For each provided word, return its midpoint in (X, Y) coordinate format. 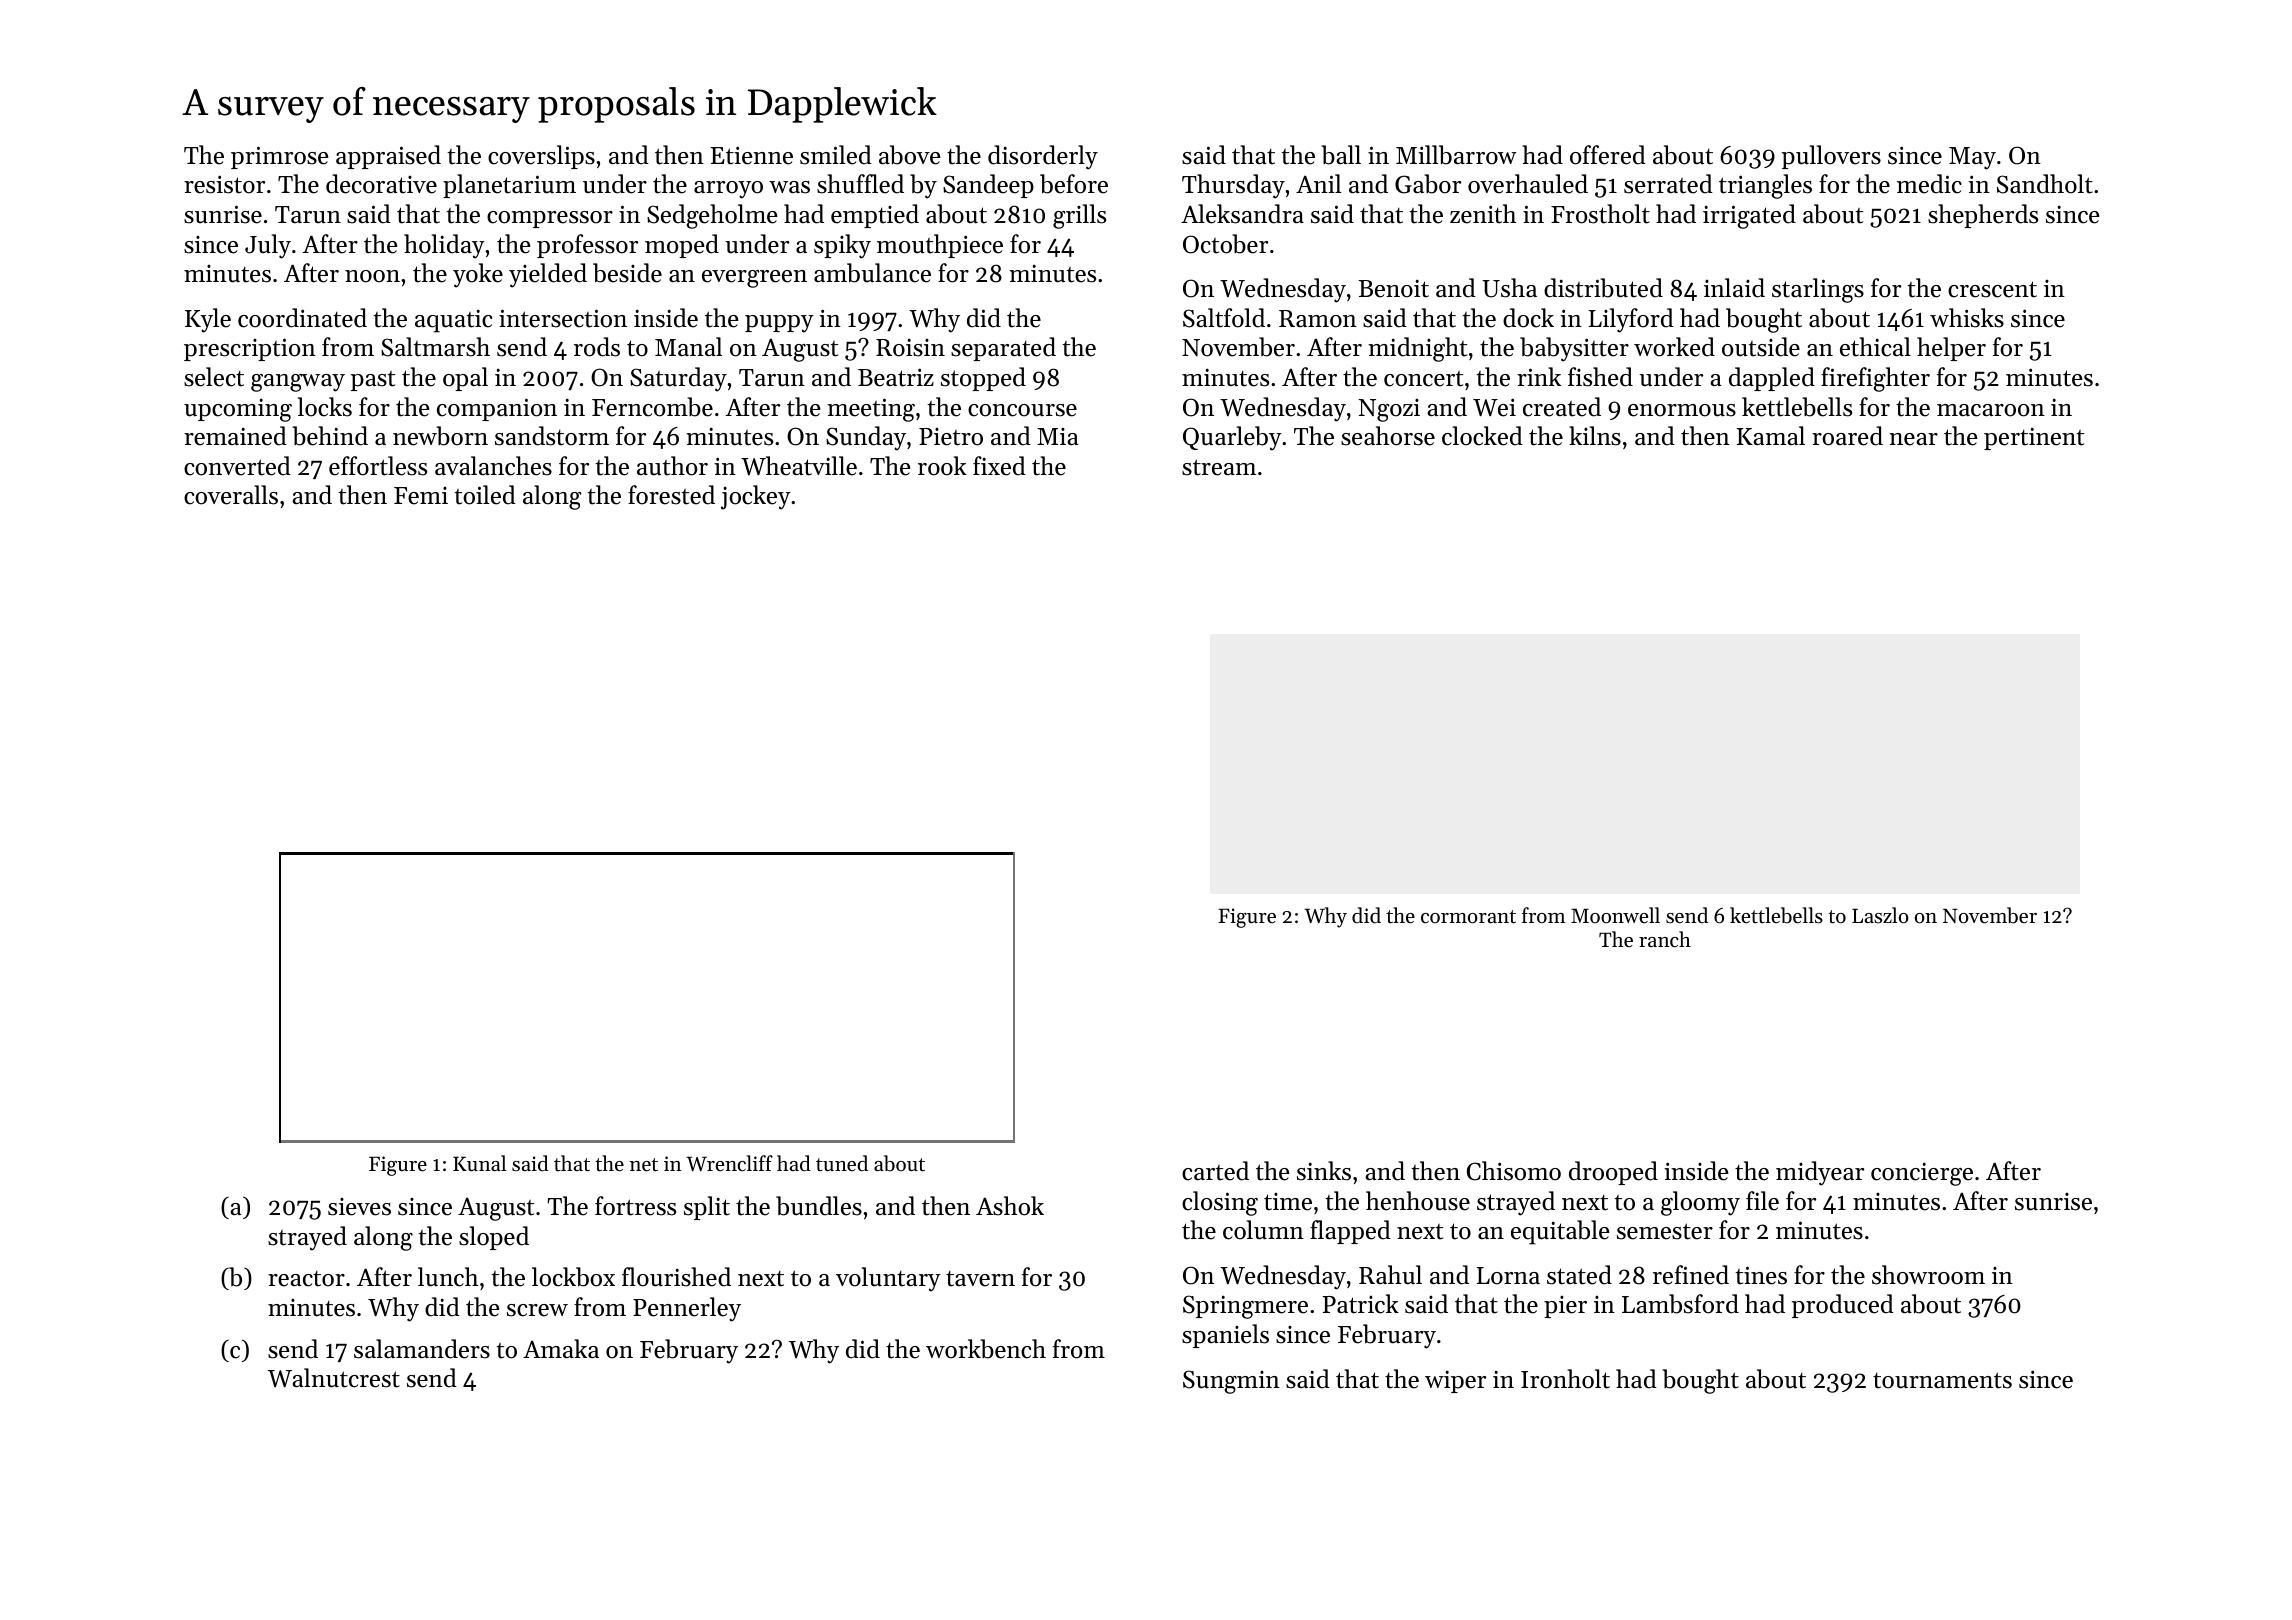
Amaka (561, 1348)
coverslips (541, 157)
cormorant (1468, 917)
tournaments (1942, 1380)
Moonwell (1615, 915)
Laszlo (1880, 915)
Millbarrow (1456, 155)
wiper (1455, 1381)
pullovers (1831, 157)
